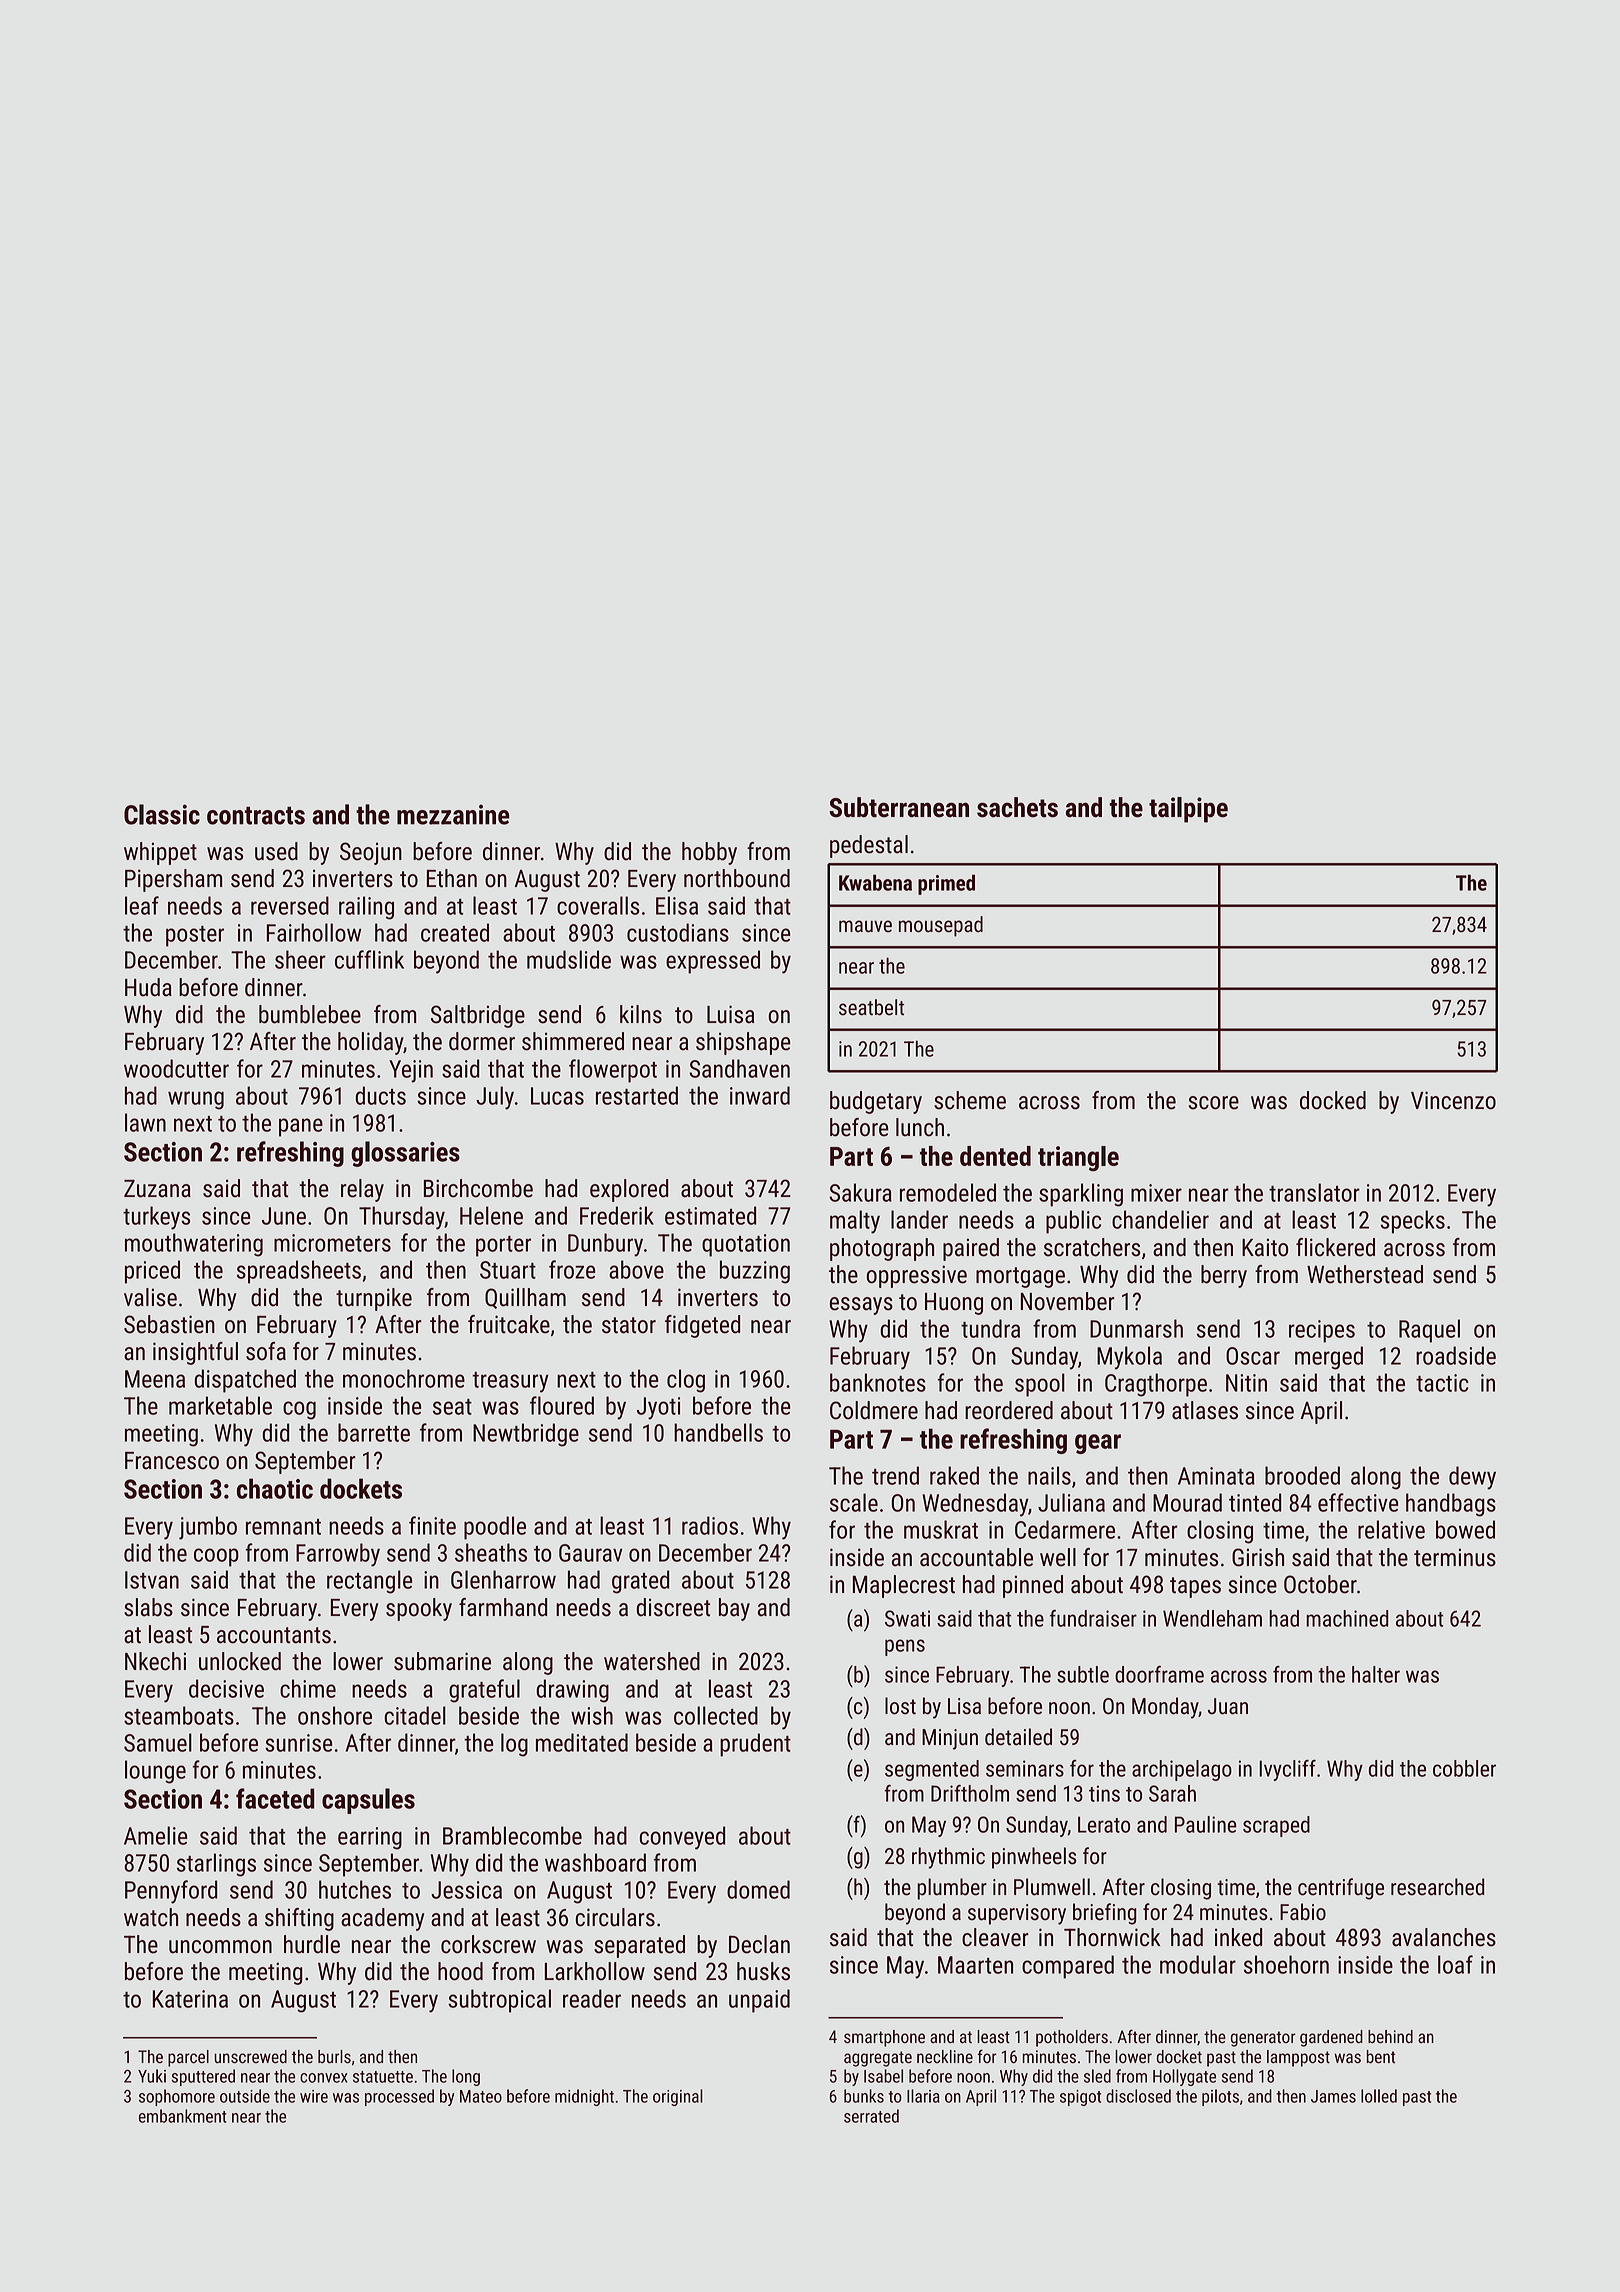 Image resolution: width=1620 pixels, height=2292 pixels. Describe the element at coordinates (883, 2076) in the document. I see `Isabel` at that location.
